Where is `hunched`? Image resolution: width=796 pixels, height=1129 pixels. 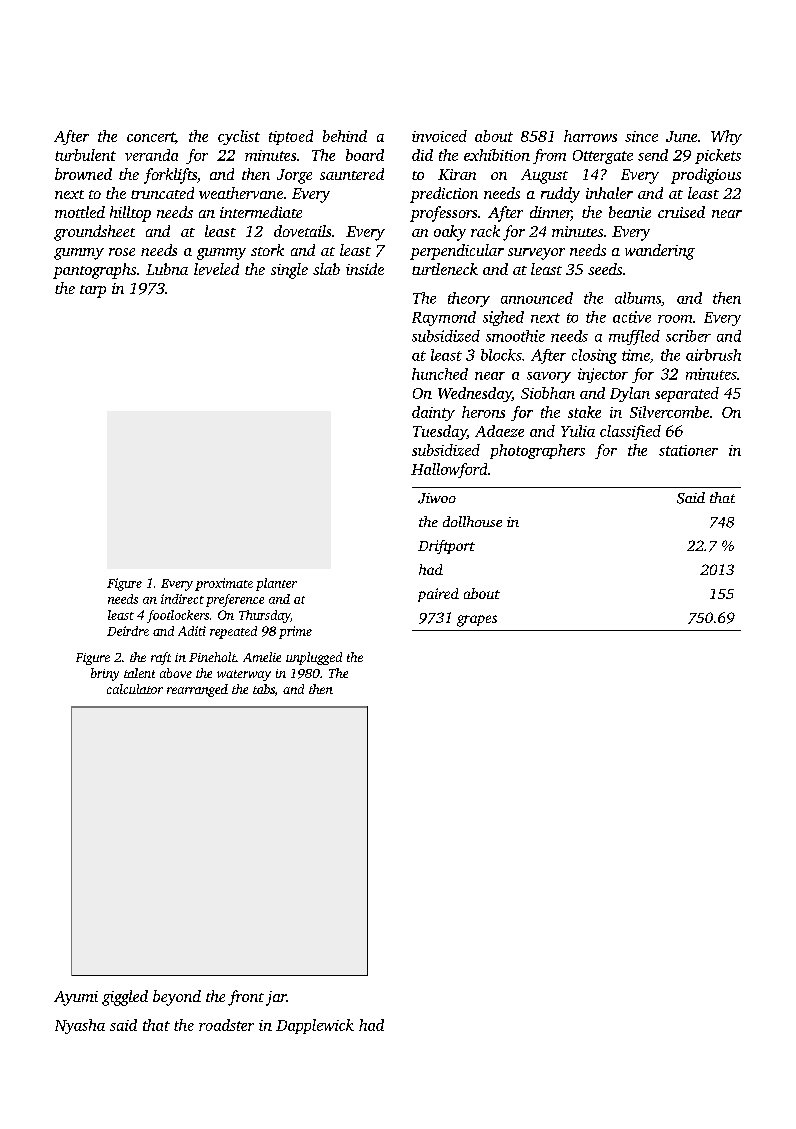 hunched is located at coordinates (440, 374).
